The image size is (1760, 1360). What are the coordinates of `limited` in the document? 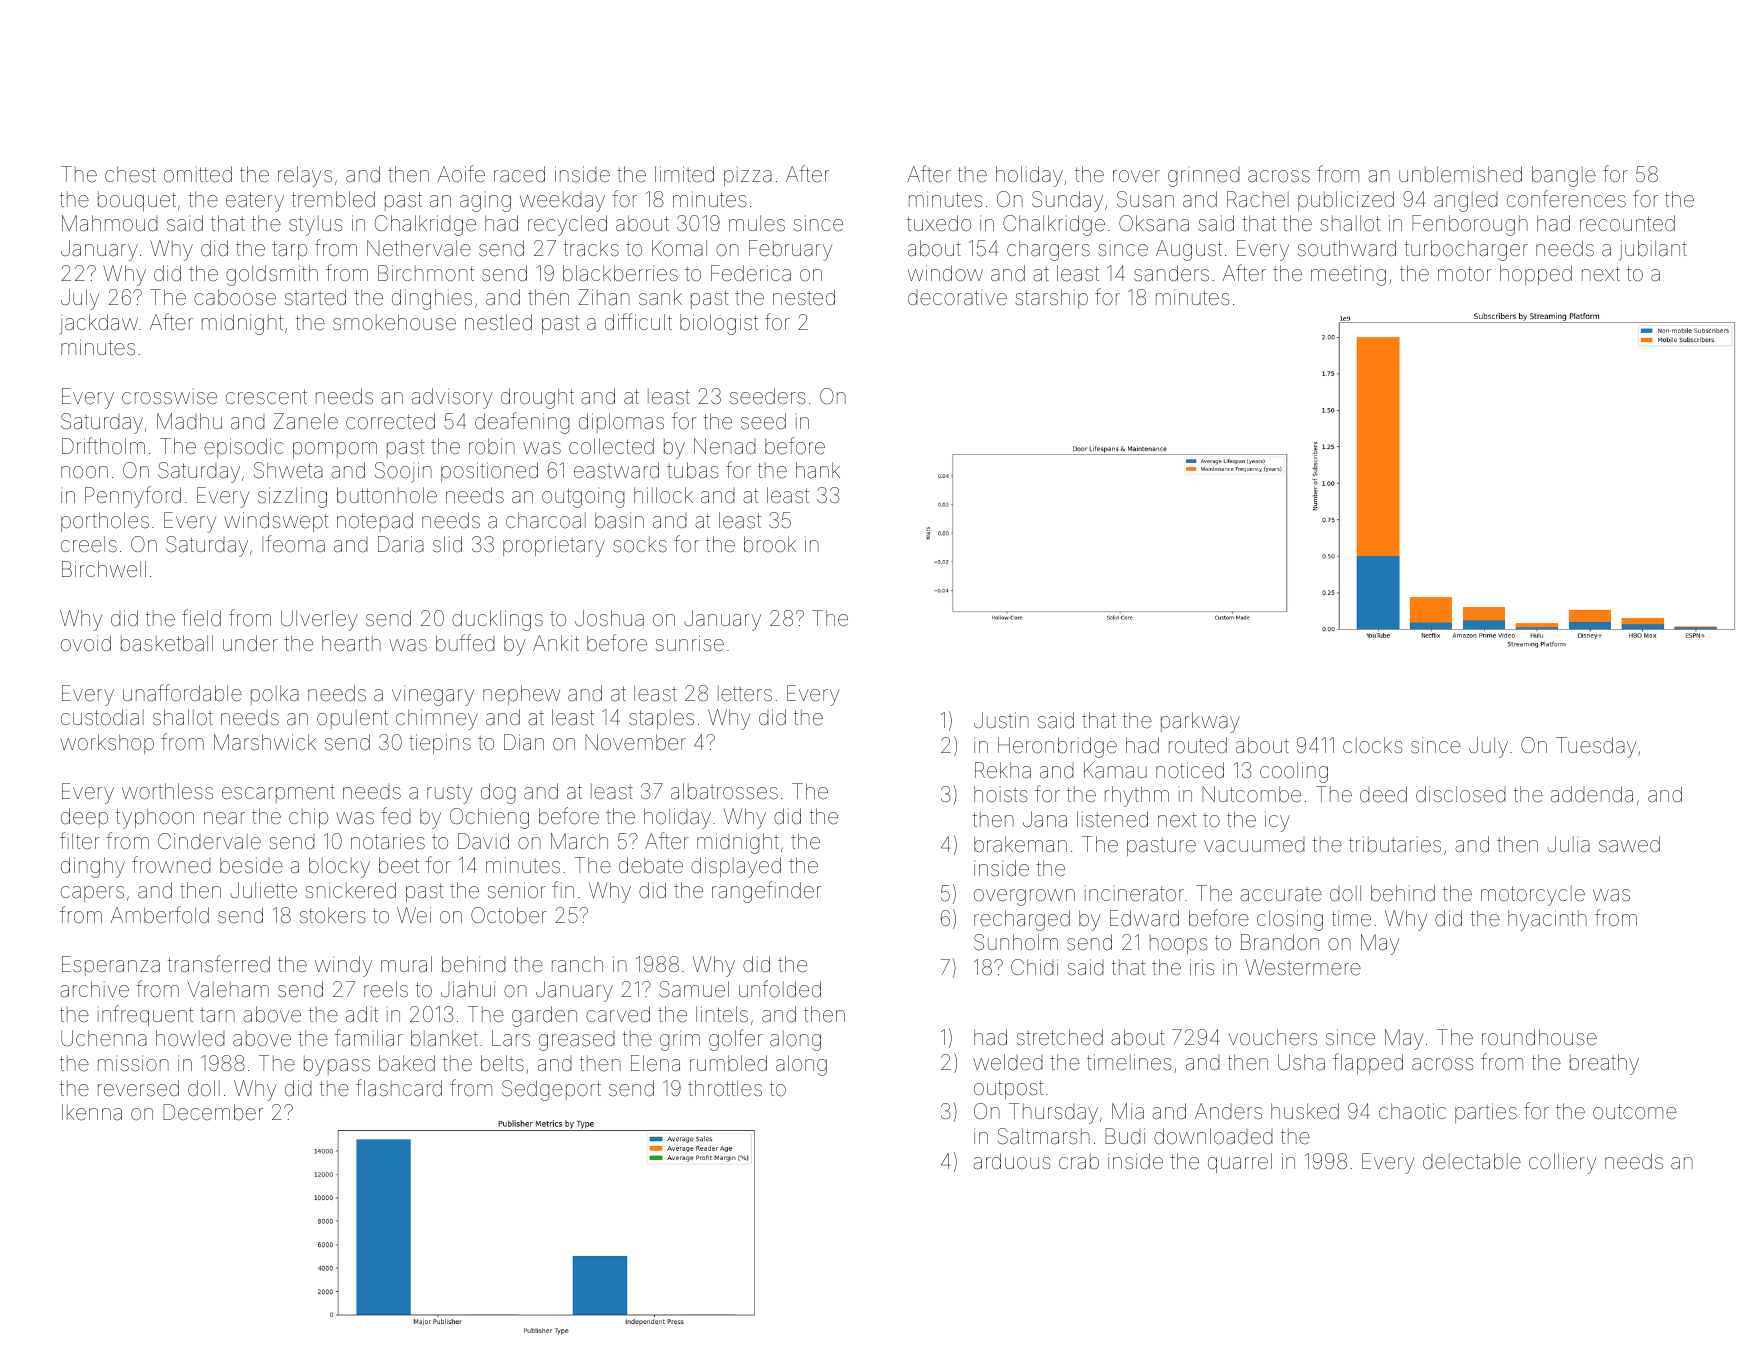 It's located at (684, 174).
